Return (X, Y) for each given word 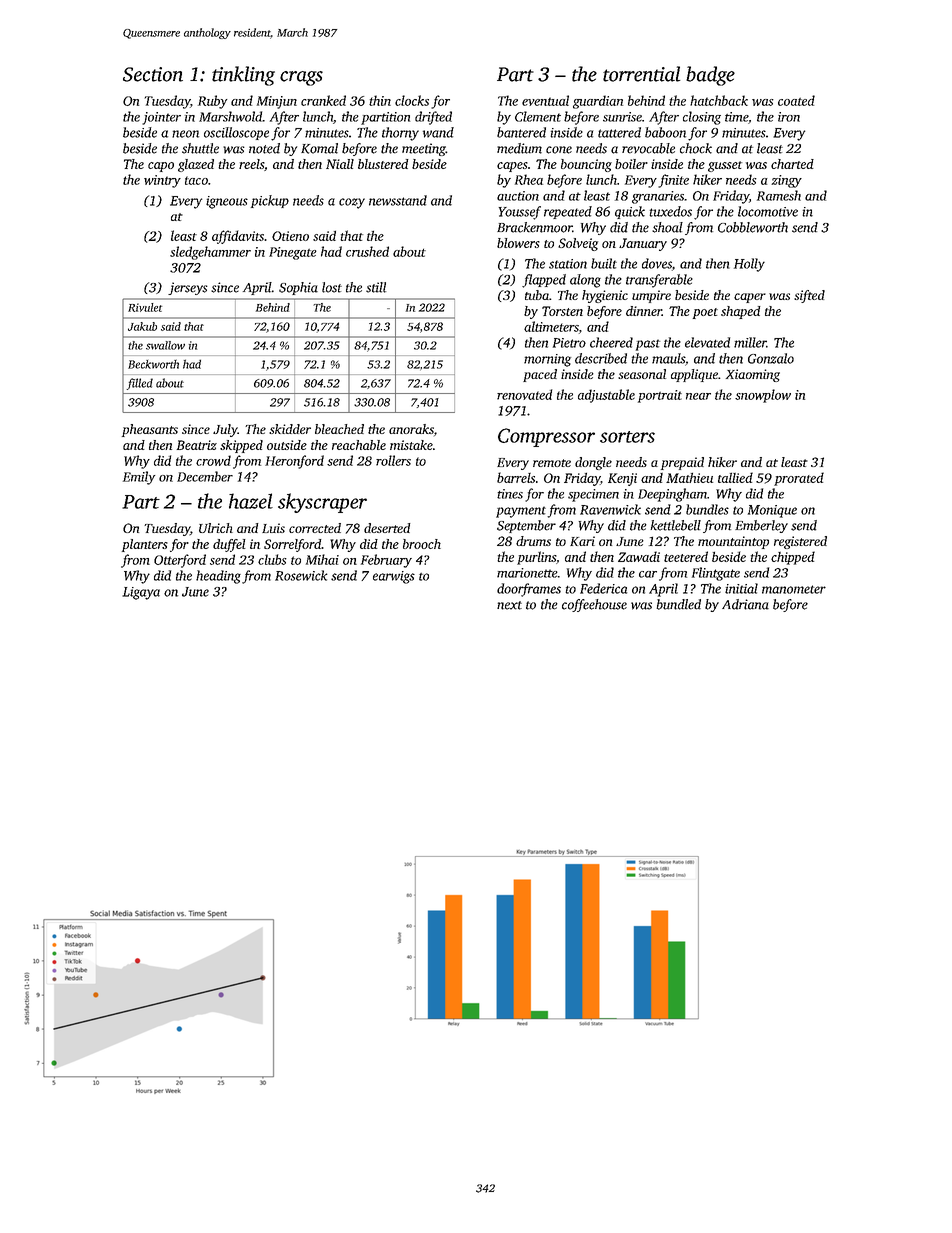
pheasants (150, 430)
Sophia (298, 288)
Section (153, 74)
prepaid (682, 463)
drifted (433, 118)
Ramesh (779, 195)
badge (710, 76)
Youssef (520, 213)
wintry (162, 181)
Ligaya (141, 593)
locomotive (768, 211)
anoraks (411, 429)
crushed (367, 251)
